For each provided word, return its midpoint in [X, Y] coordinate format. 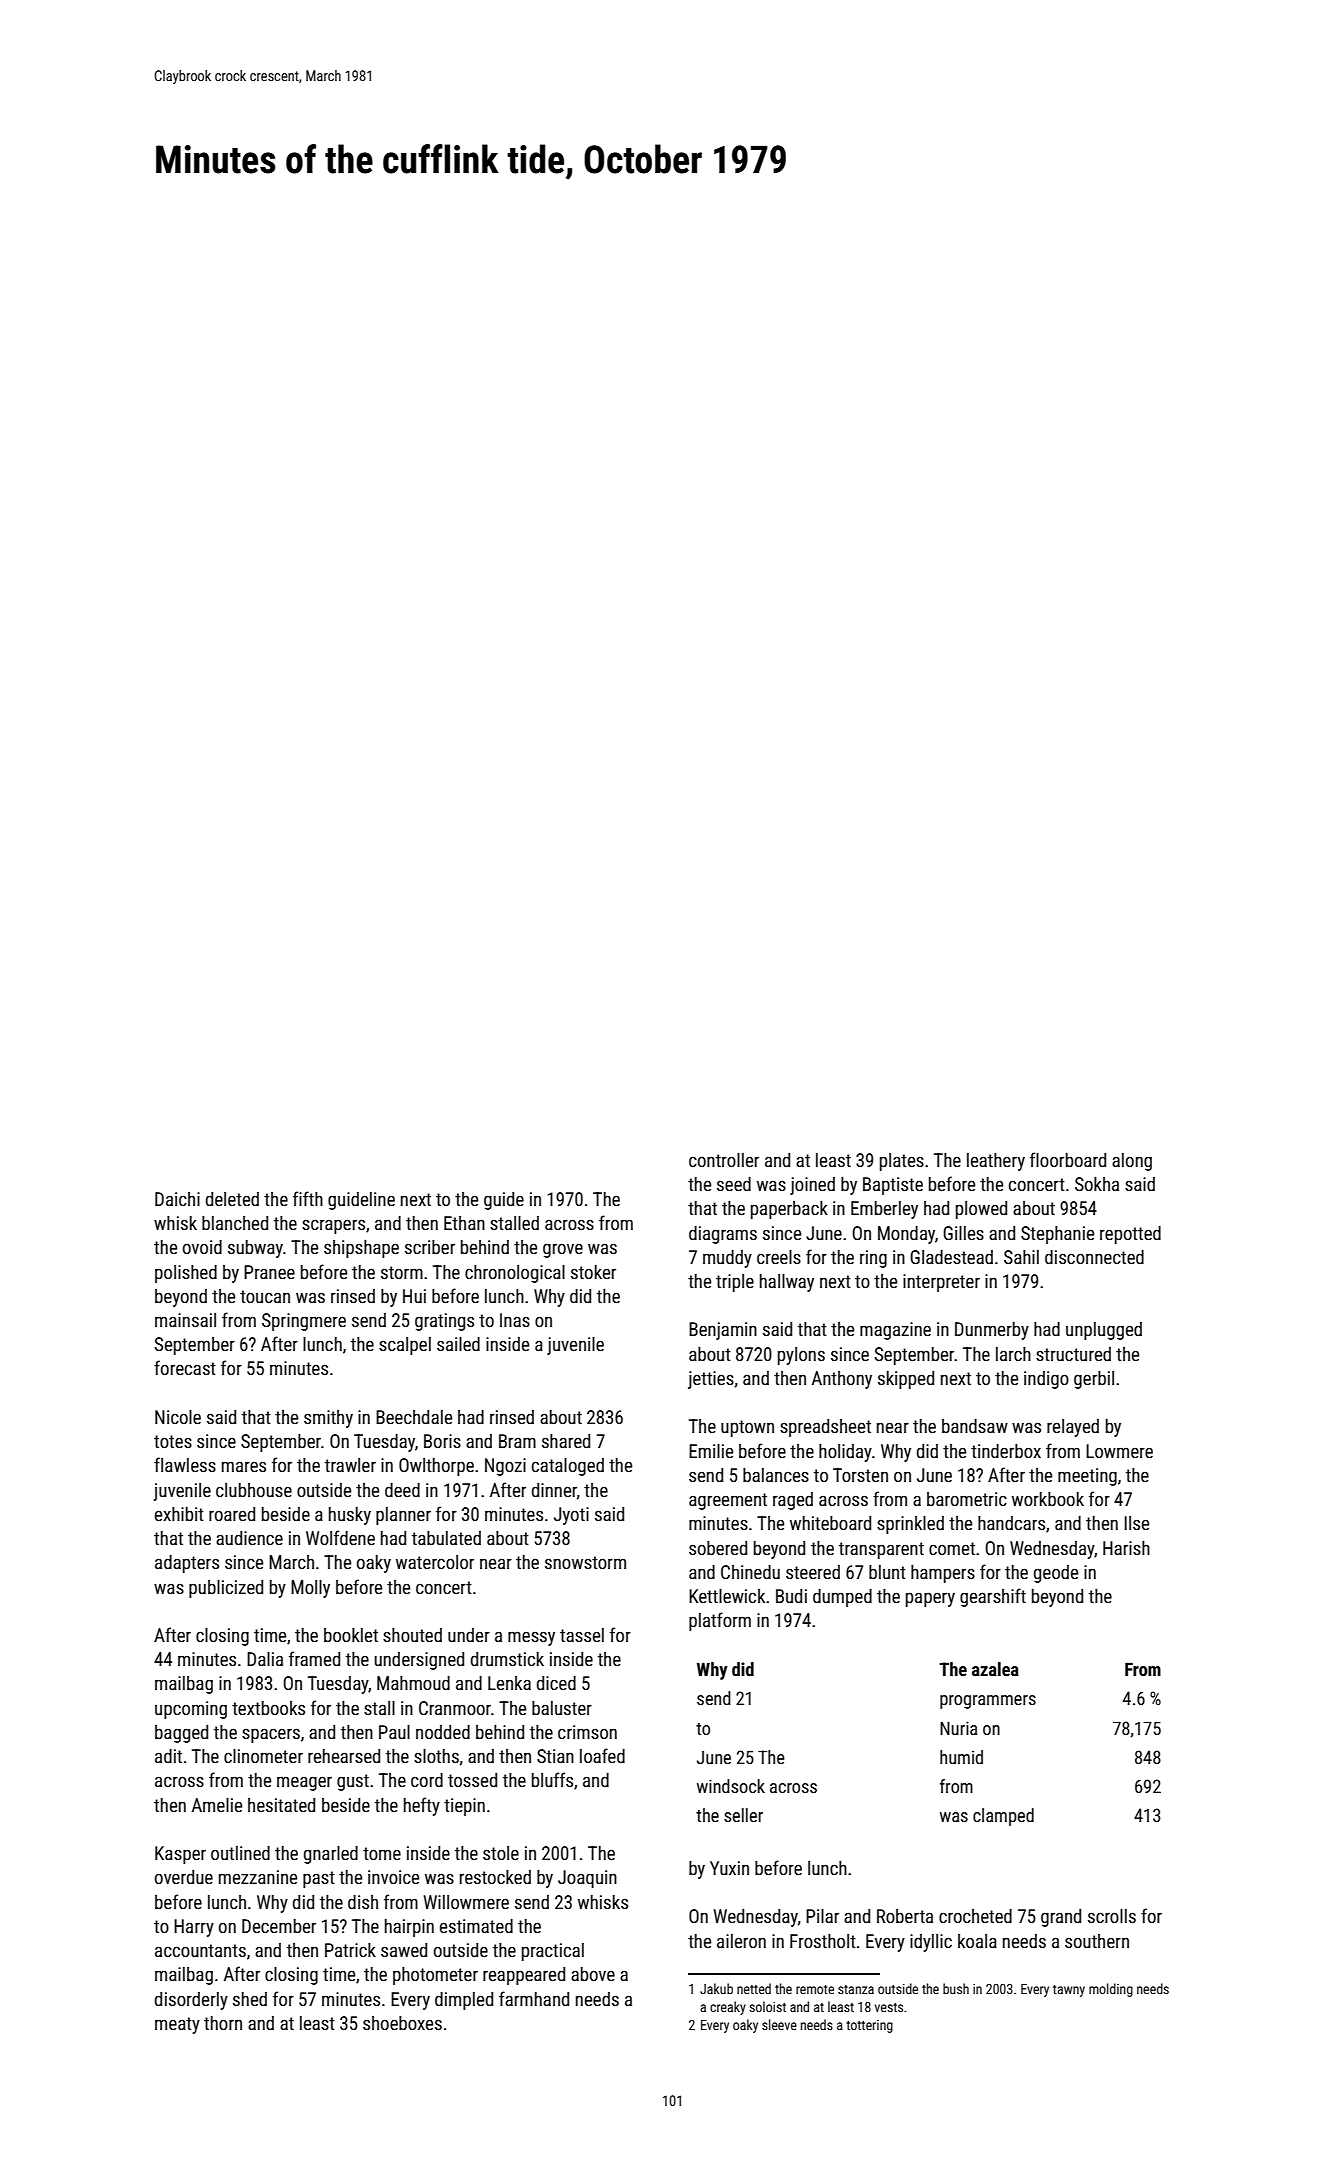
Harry [194, 1928]
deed [402, 1490]
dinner [554, 1490]
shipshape [361, 1249]
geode [1056, 1574]
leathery [996, 1162]
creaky [728, 2008]
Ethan [464, 1223]
